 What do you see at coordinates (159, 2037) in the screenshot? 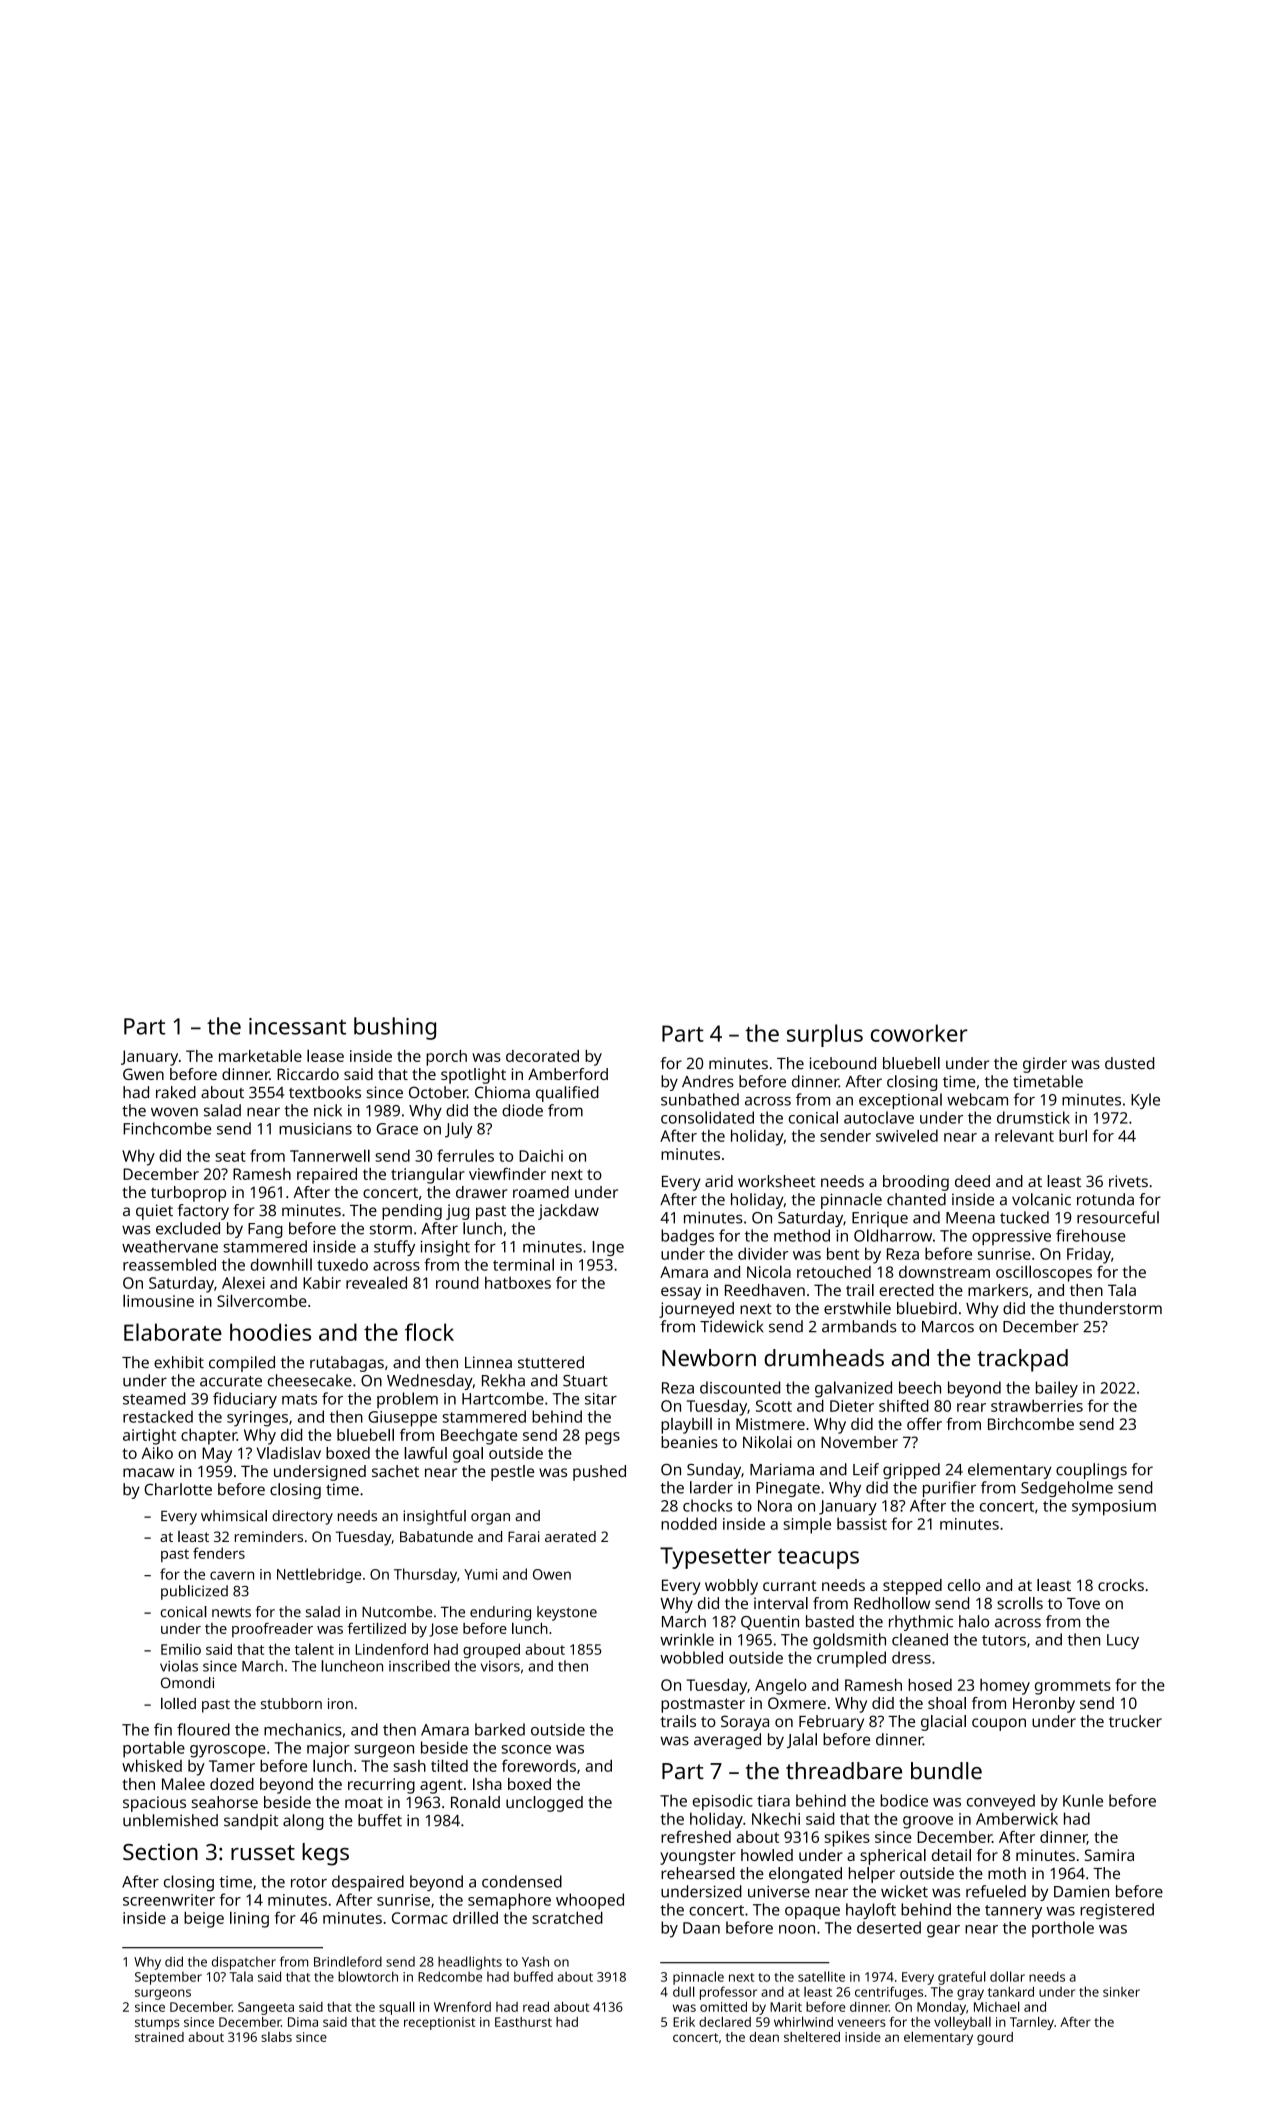
I see `strained` at bounding box center [159, 2037].
